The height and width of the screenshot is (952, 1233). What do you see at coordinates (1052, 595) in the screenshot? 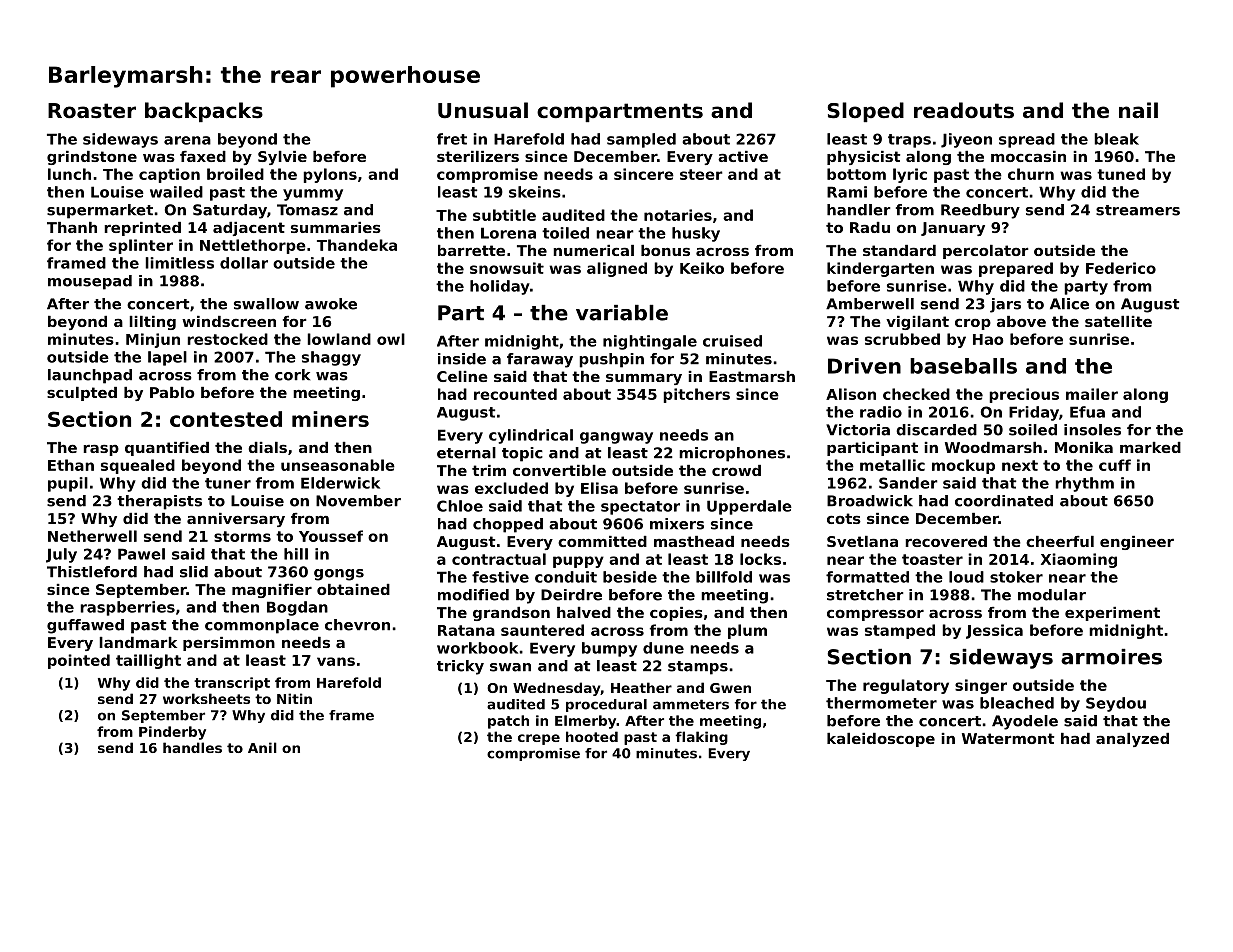
I see `modular` at bounding box center [1052, 595].
